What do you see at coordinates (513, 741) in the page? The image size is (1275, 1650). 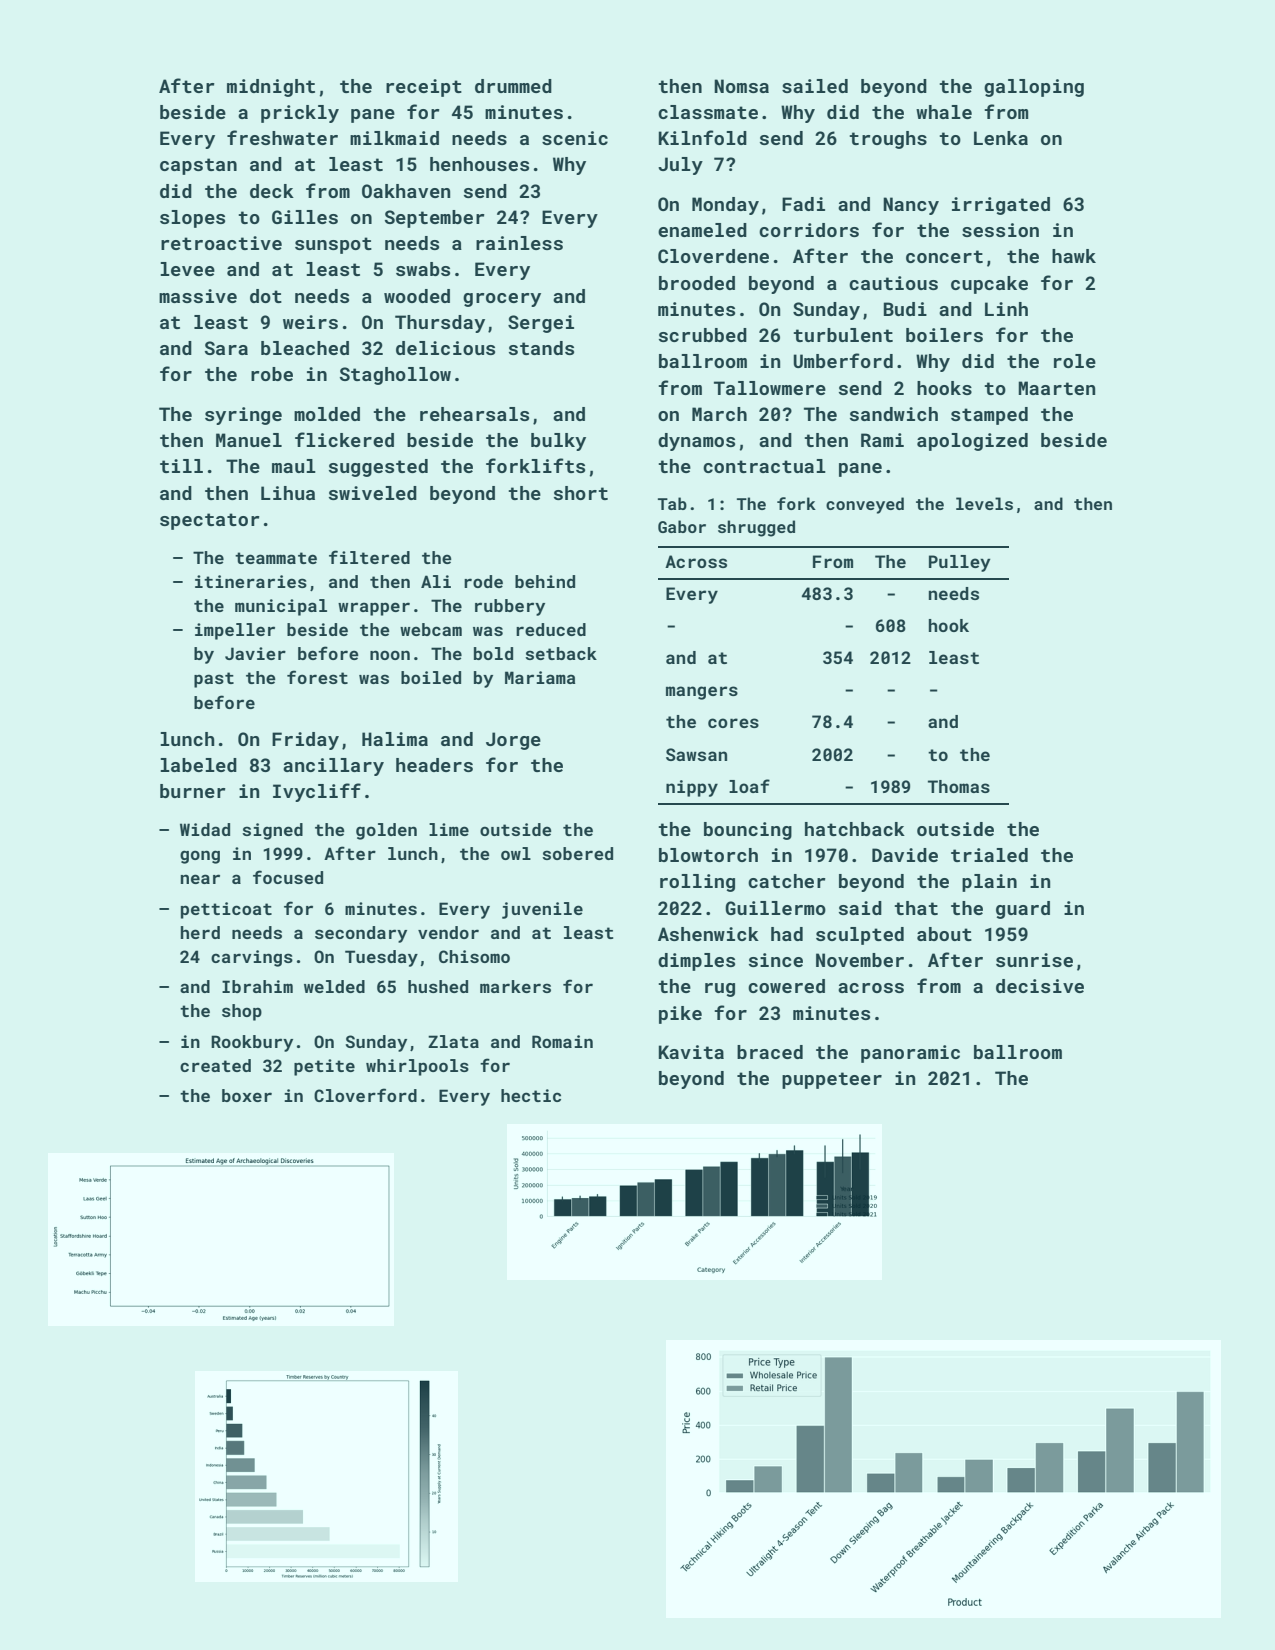 I see `Jorge` at bounding box center [513, 741].
